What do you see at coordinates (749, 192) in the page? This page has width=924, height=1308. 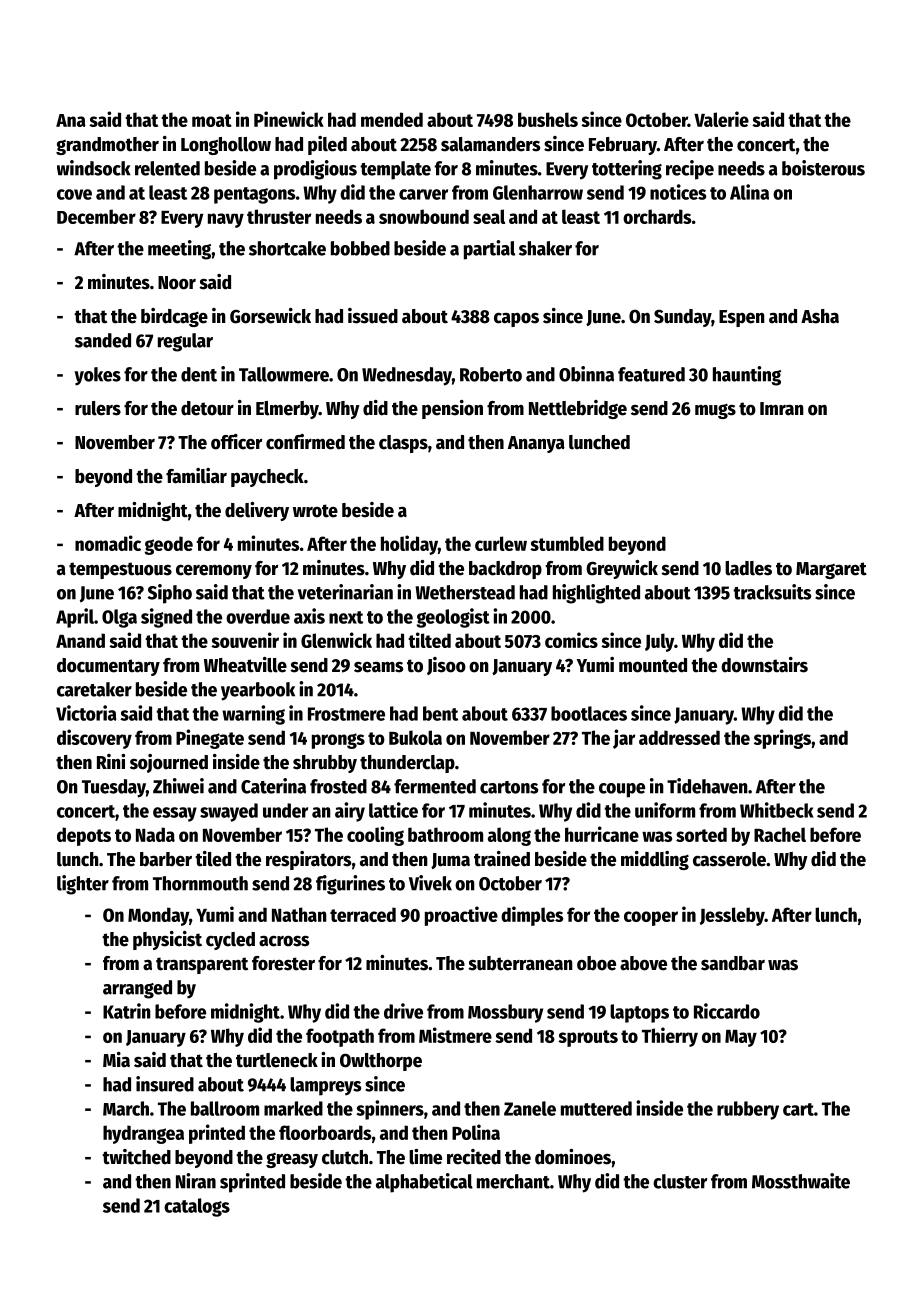 I see `Alina` at bounding box center [749, 192].
